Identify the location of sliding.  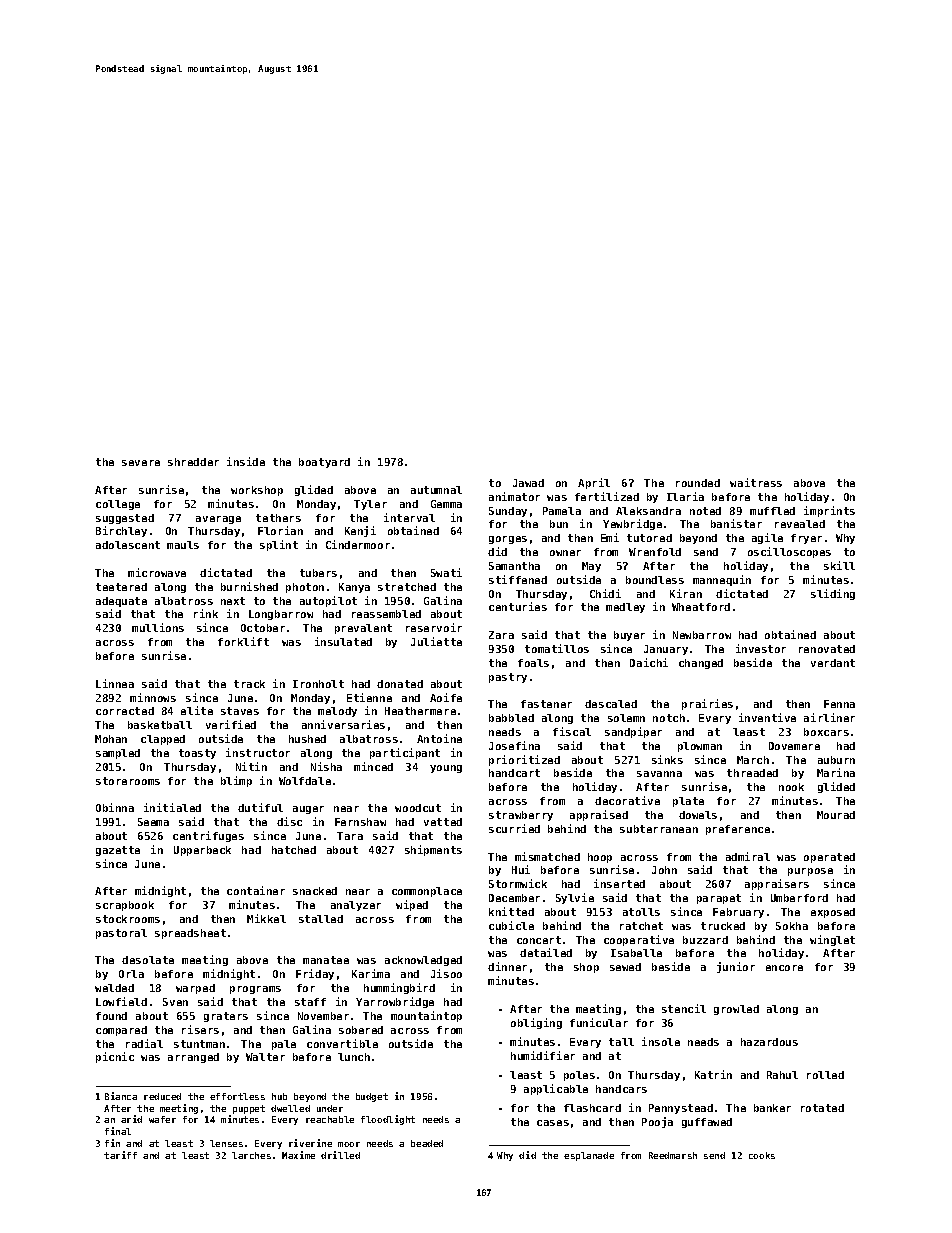
(833, 594).
